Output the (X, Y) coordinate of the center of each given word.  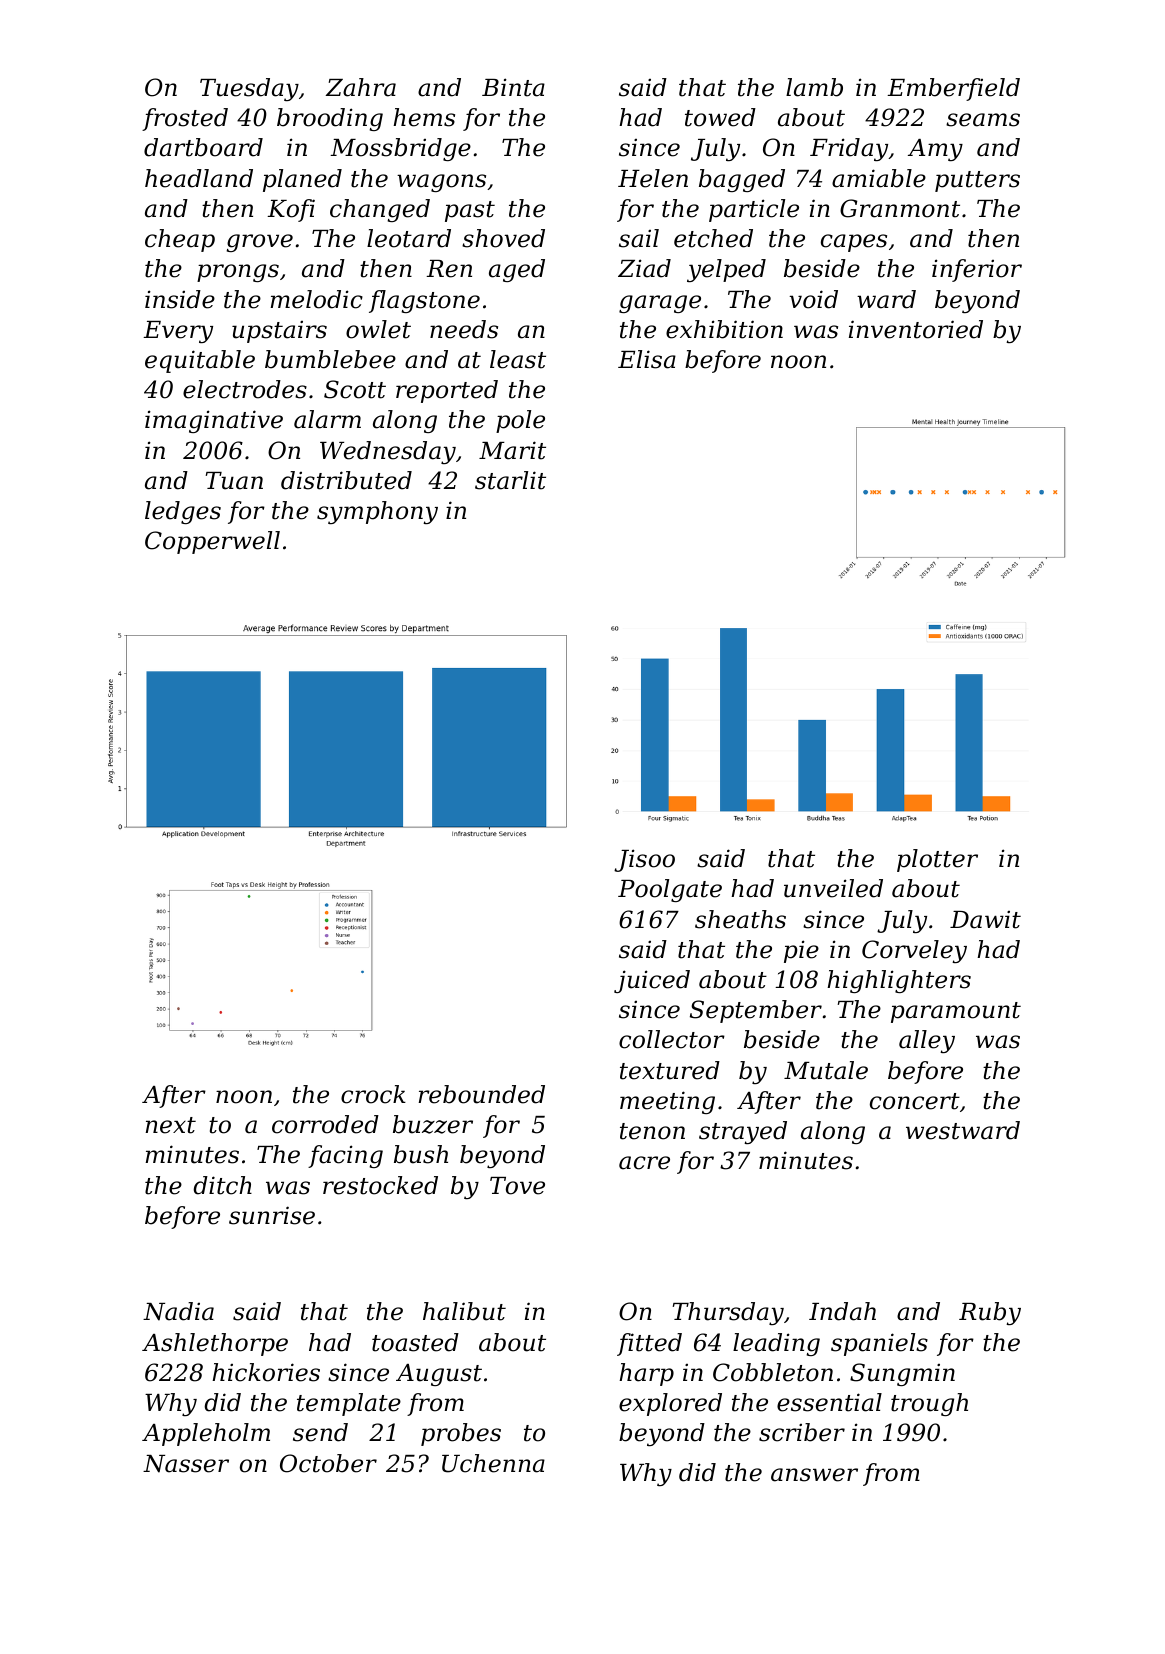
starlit (510, 480)
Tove (517, 1186)
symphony (377, 512)
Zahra (360, 87)
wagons (441, 183)
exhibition (724, 329)
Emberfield (953, 89)
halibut (464, 1311)
